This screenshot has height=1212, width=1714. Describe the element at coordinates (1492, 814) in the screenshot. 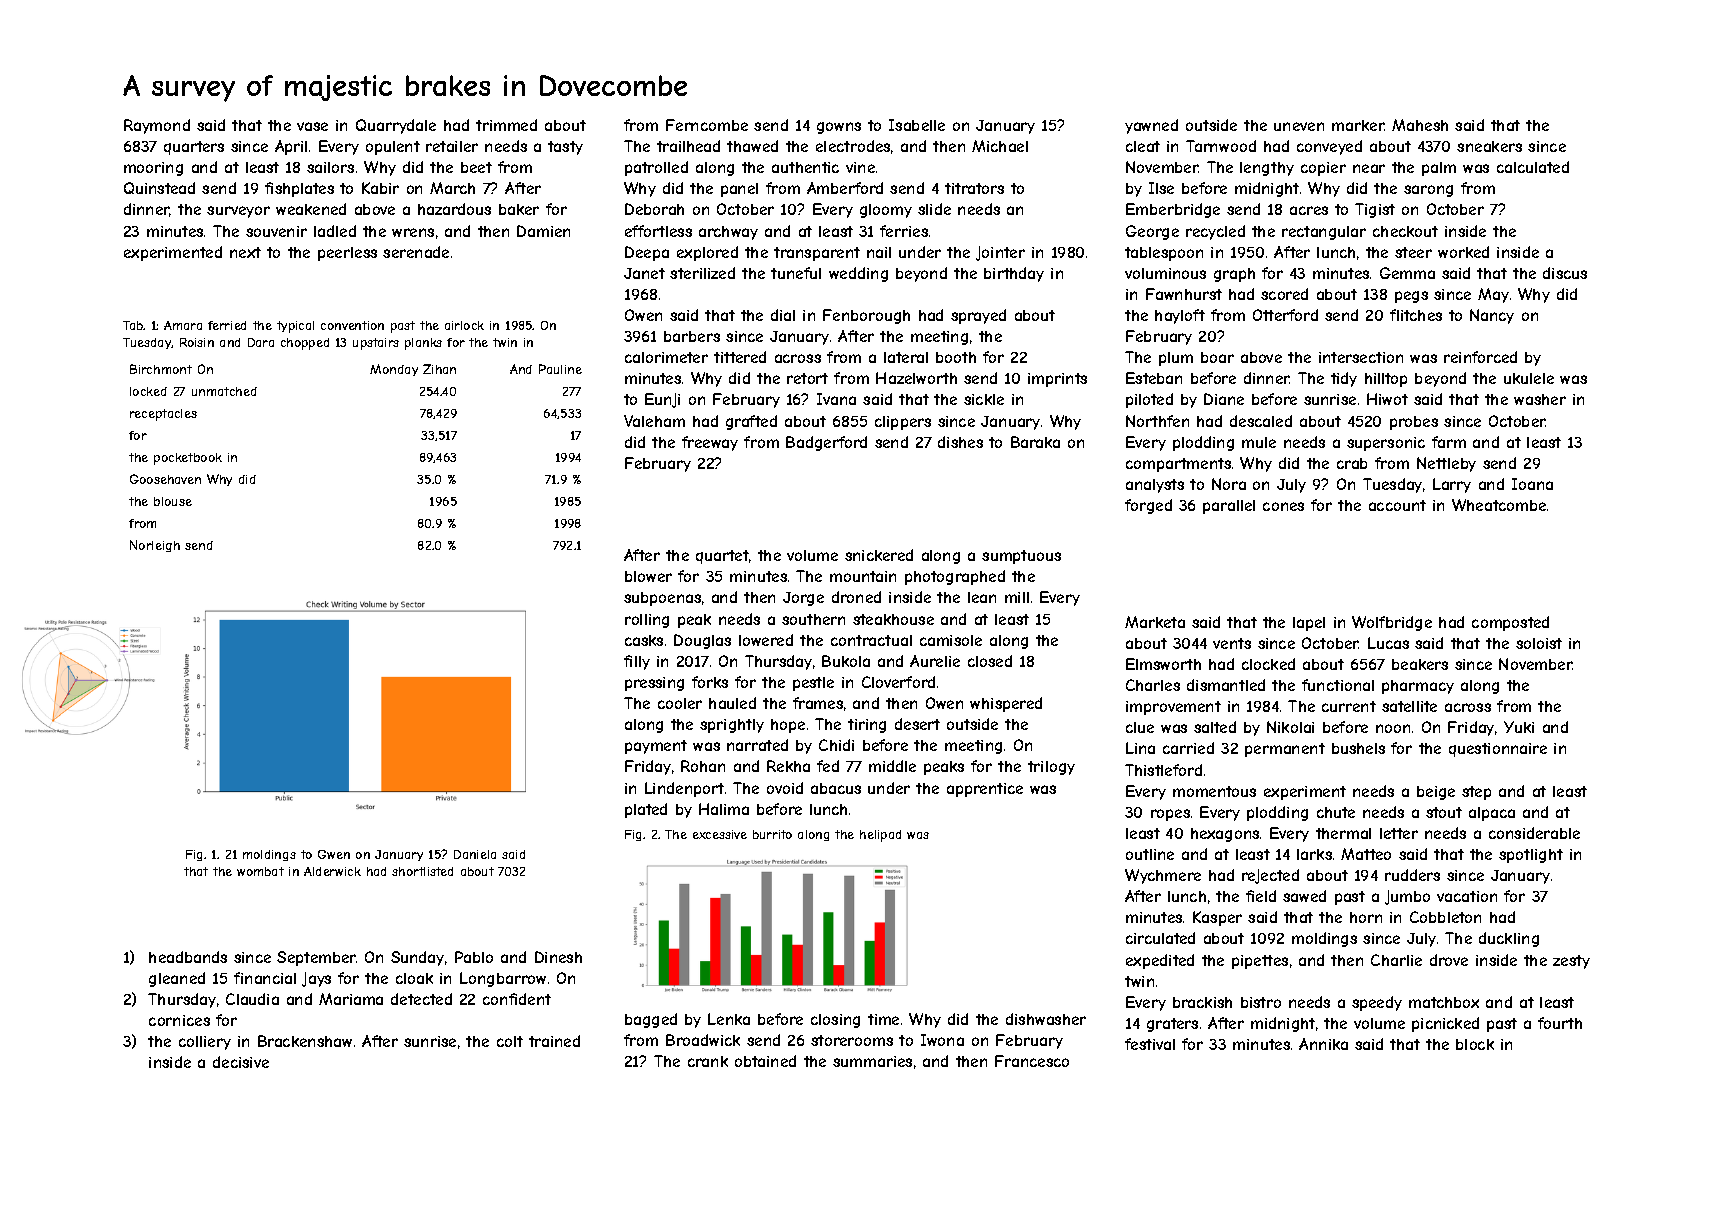

I see `alpaca` at that location.
